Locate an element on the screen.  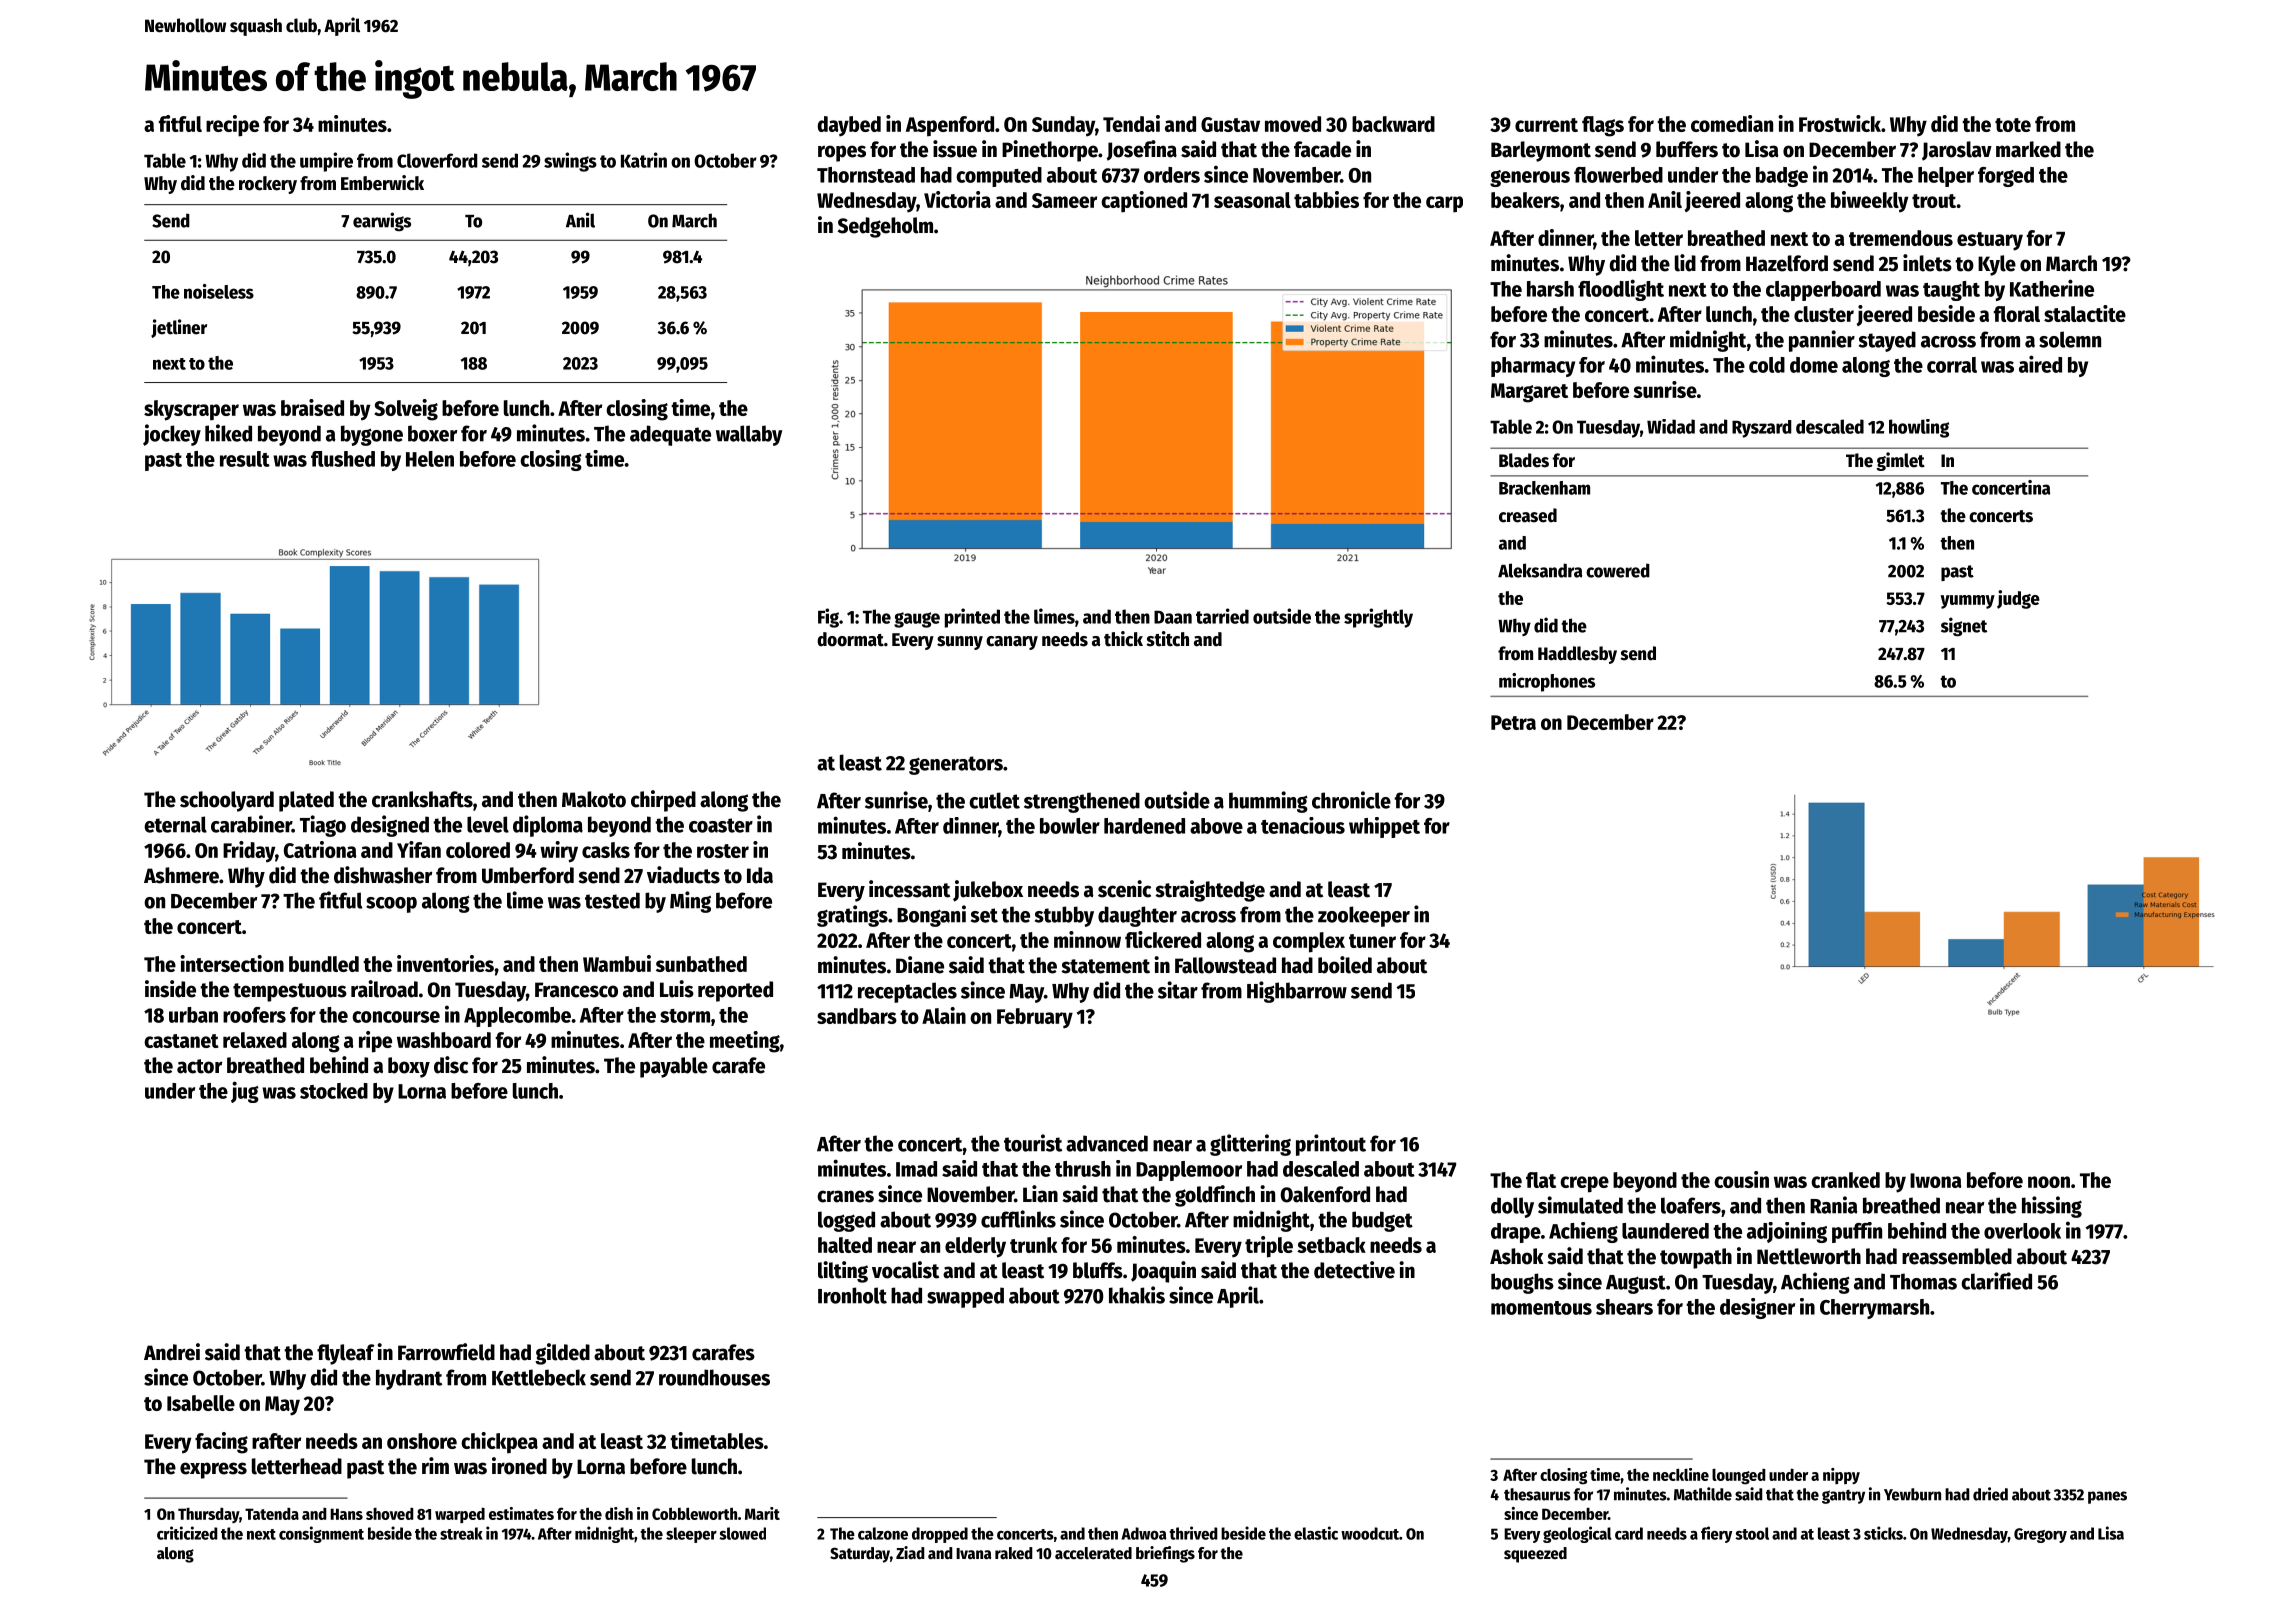
Petra is located at coordinates (1513, 722).
